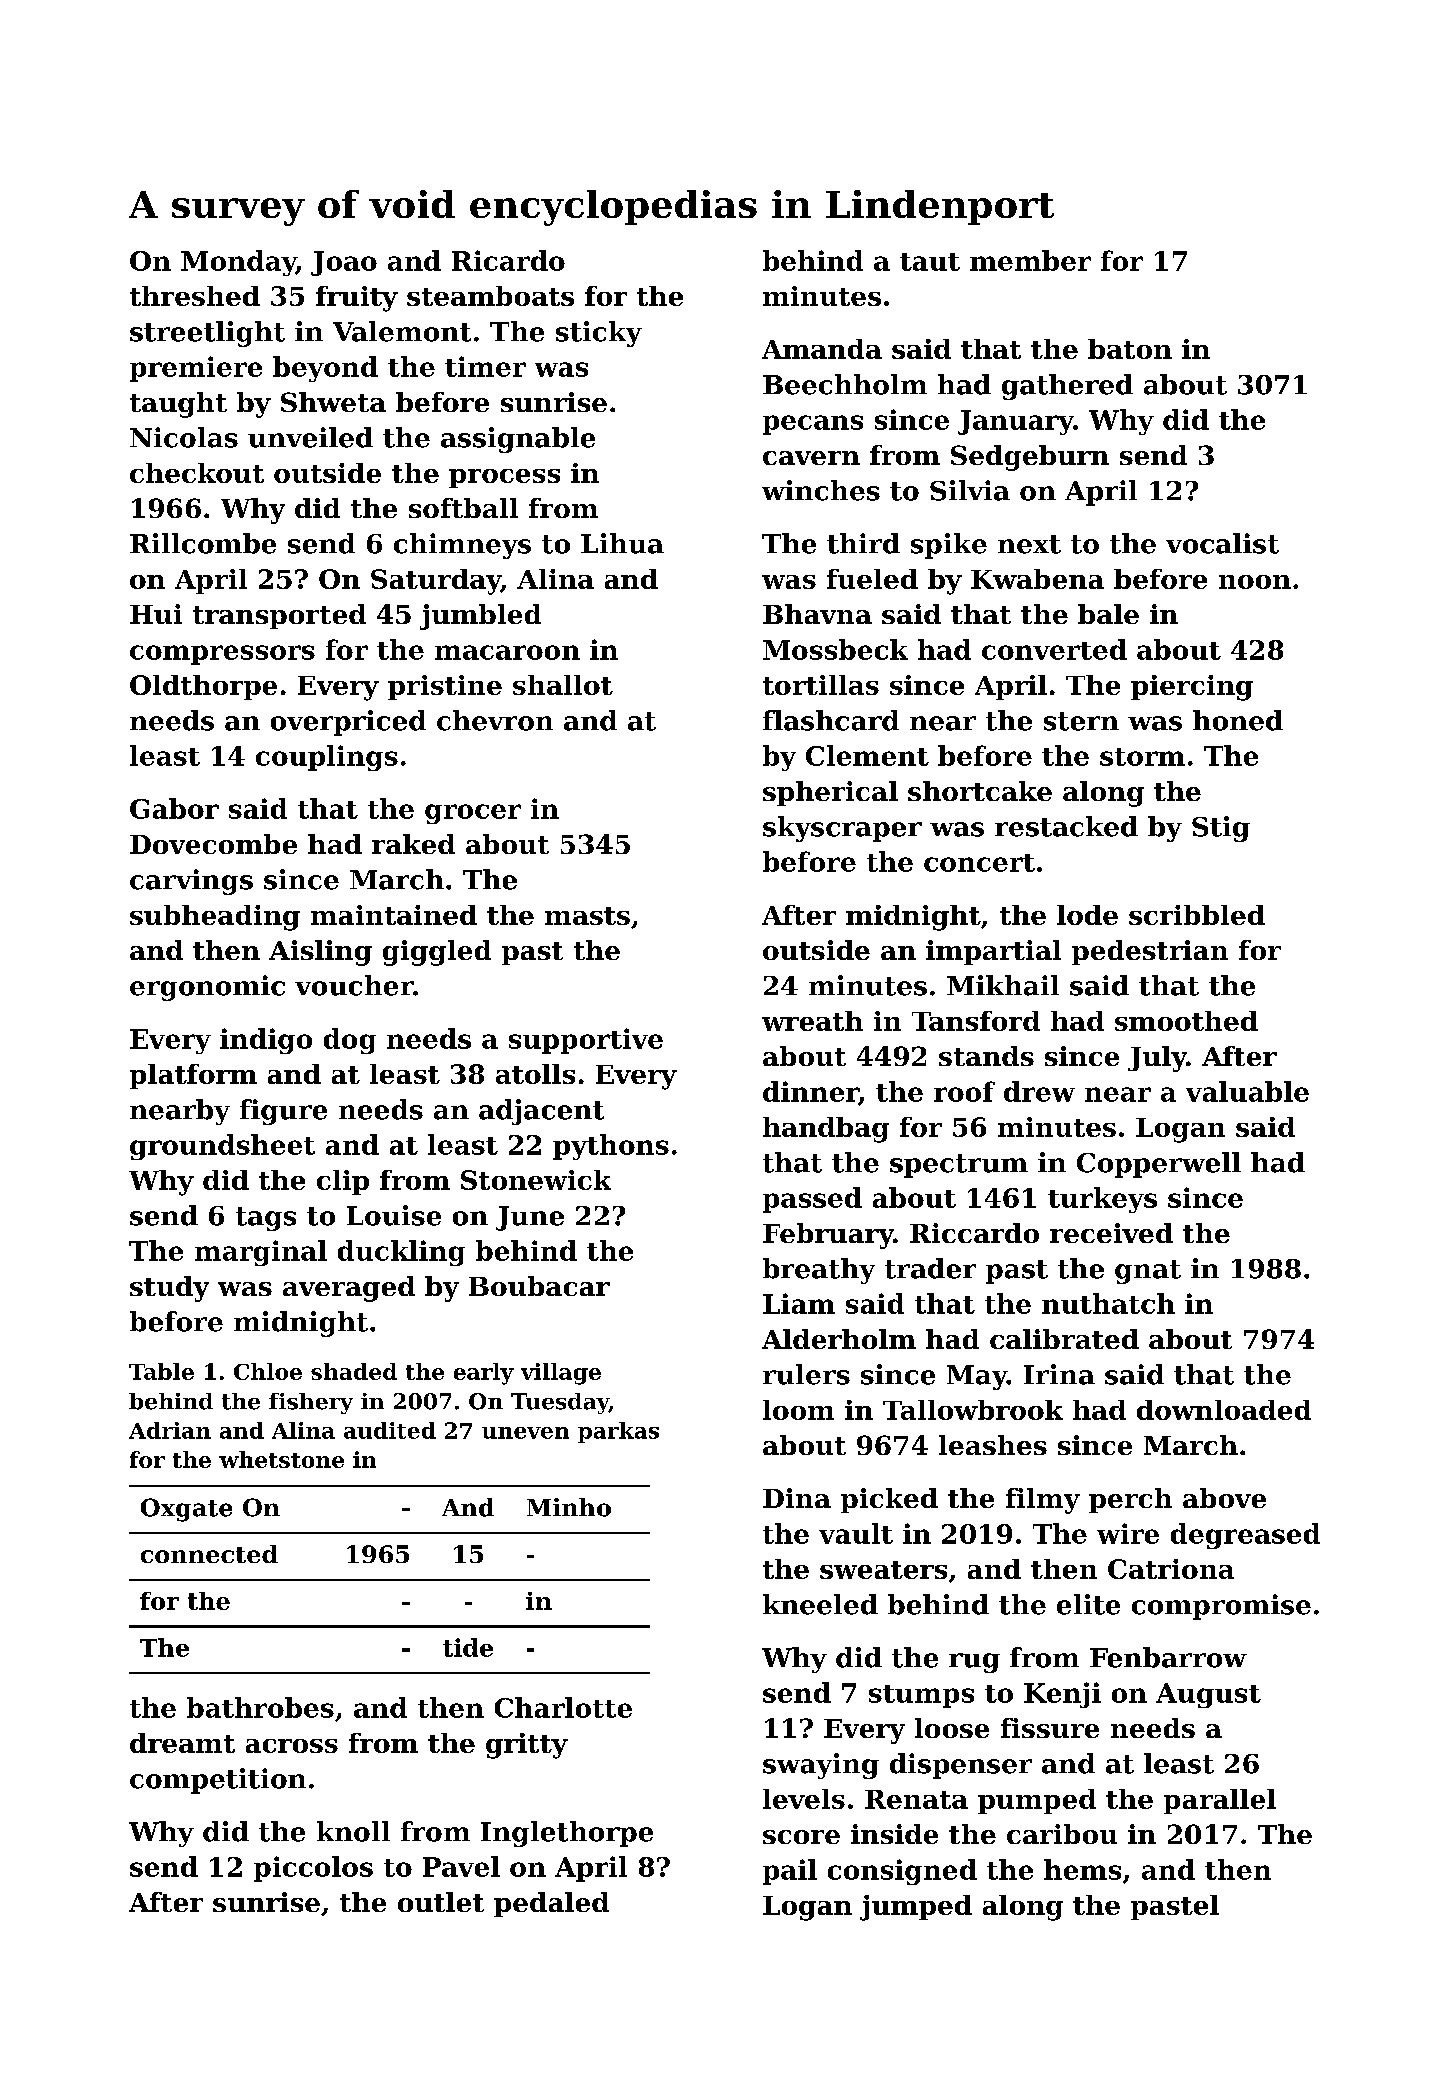 The height and width of the screenshot is (2100, 1450). Describe the element at coordinates (1148, 1272) in the screenshot. I see `gnat` at that location.
